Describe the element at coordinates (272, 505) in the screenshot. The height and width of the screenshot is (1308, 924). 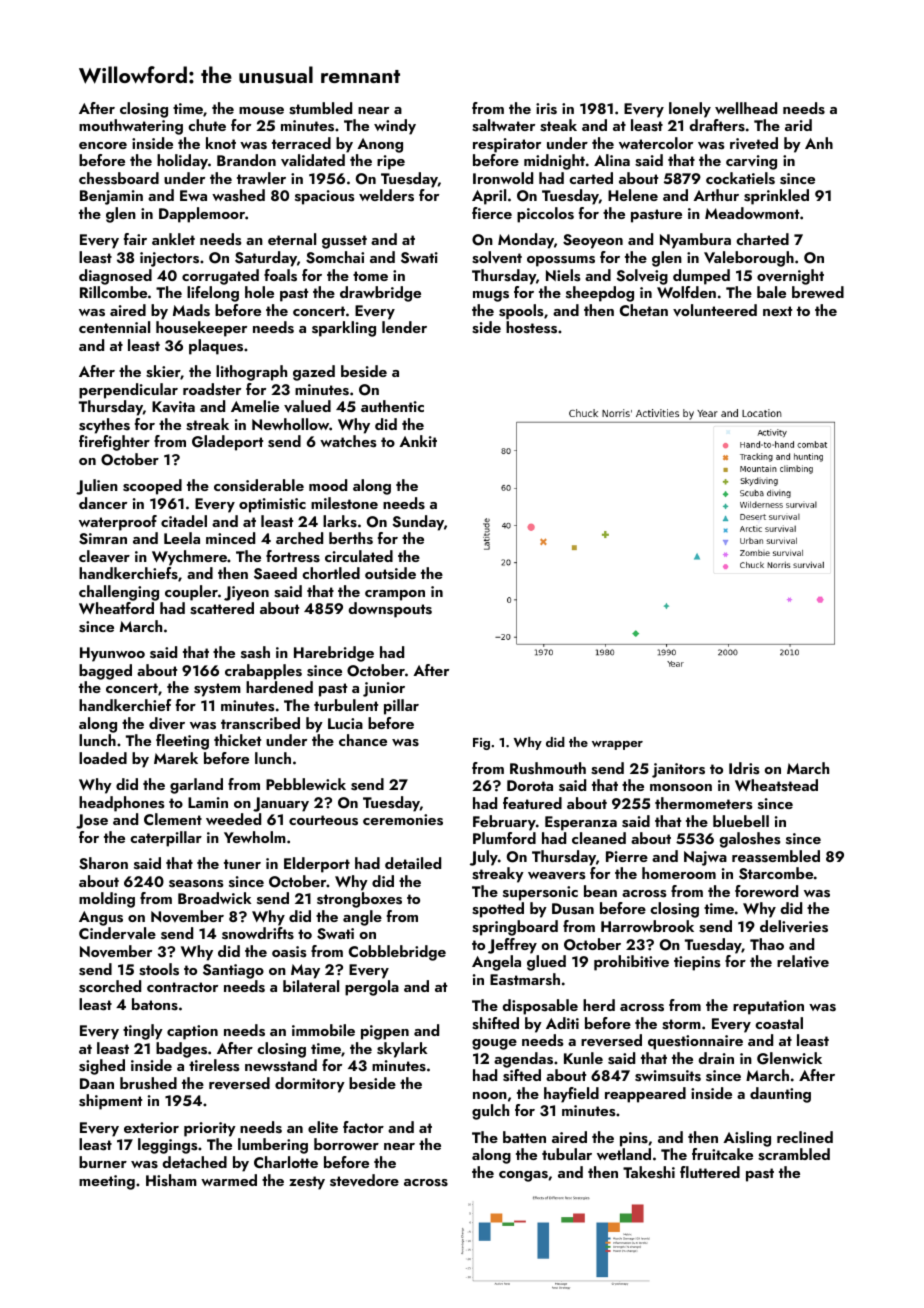
I see `optimistic` at that location.
